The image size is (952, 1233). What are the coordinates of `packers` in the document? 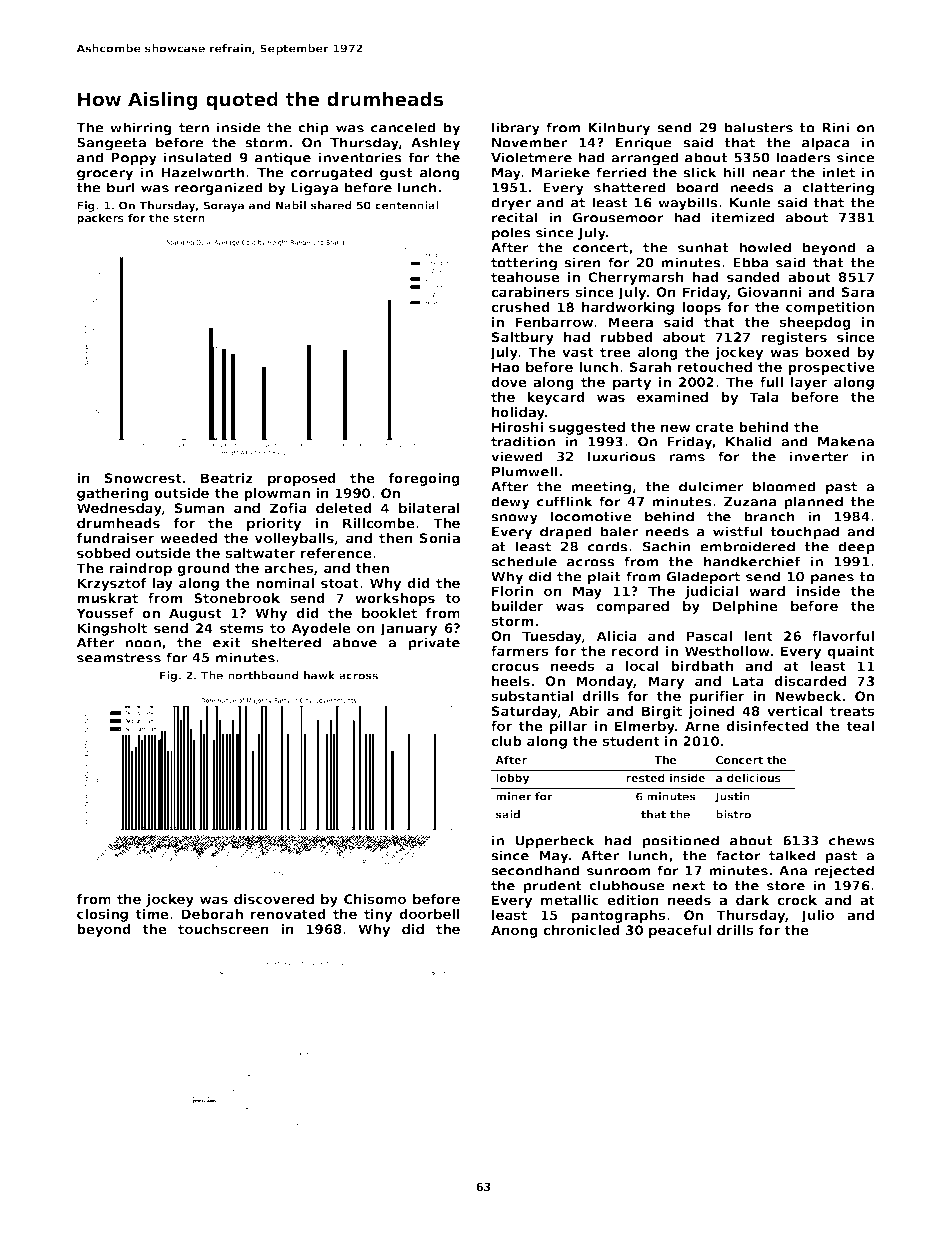 It's located at (100, 219).
